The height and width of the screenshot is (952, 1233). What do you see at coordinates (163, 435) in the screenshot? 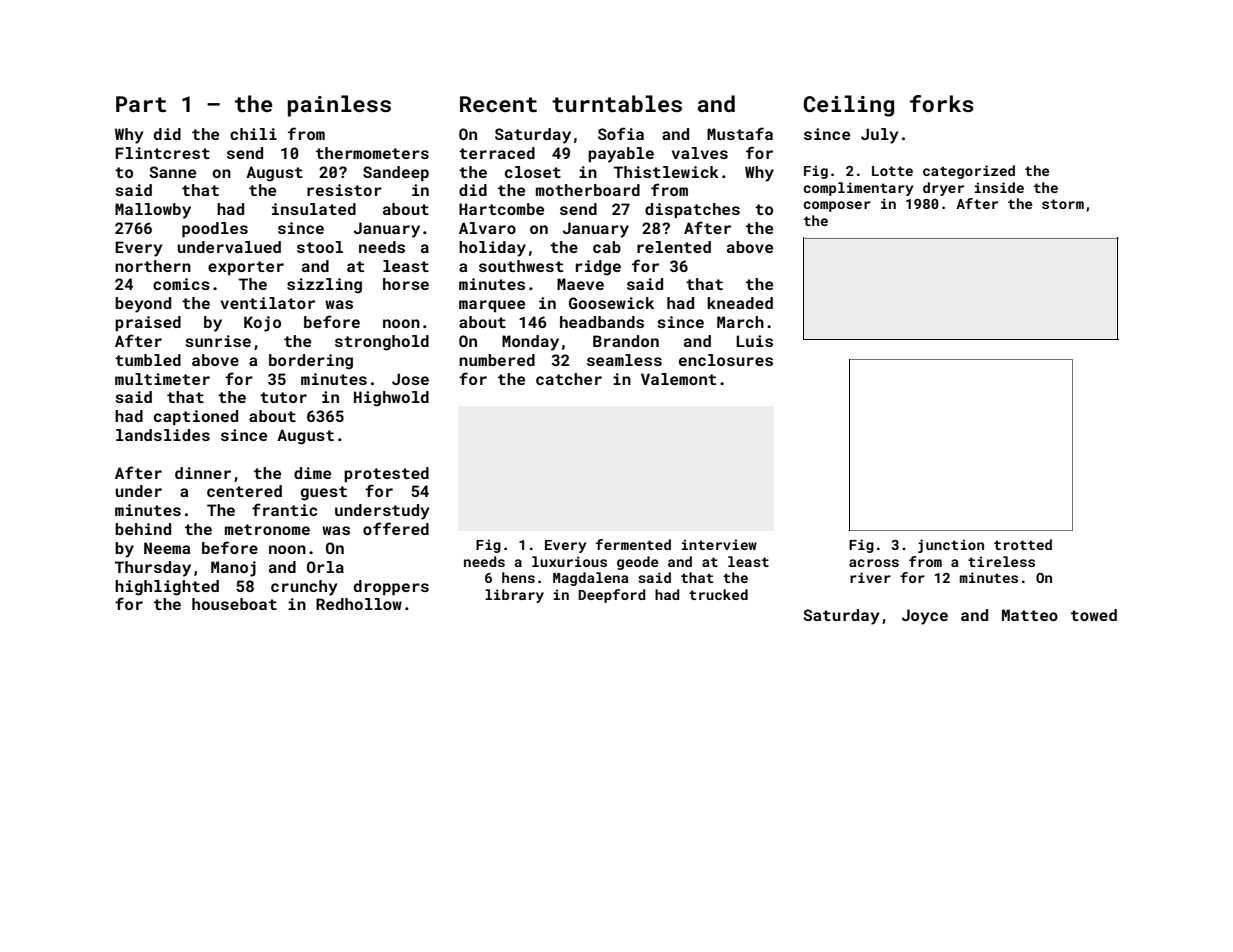
I see `landslides` at bounding box center [163, 435].
